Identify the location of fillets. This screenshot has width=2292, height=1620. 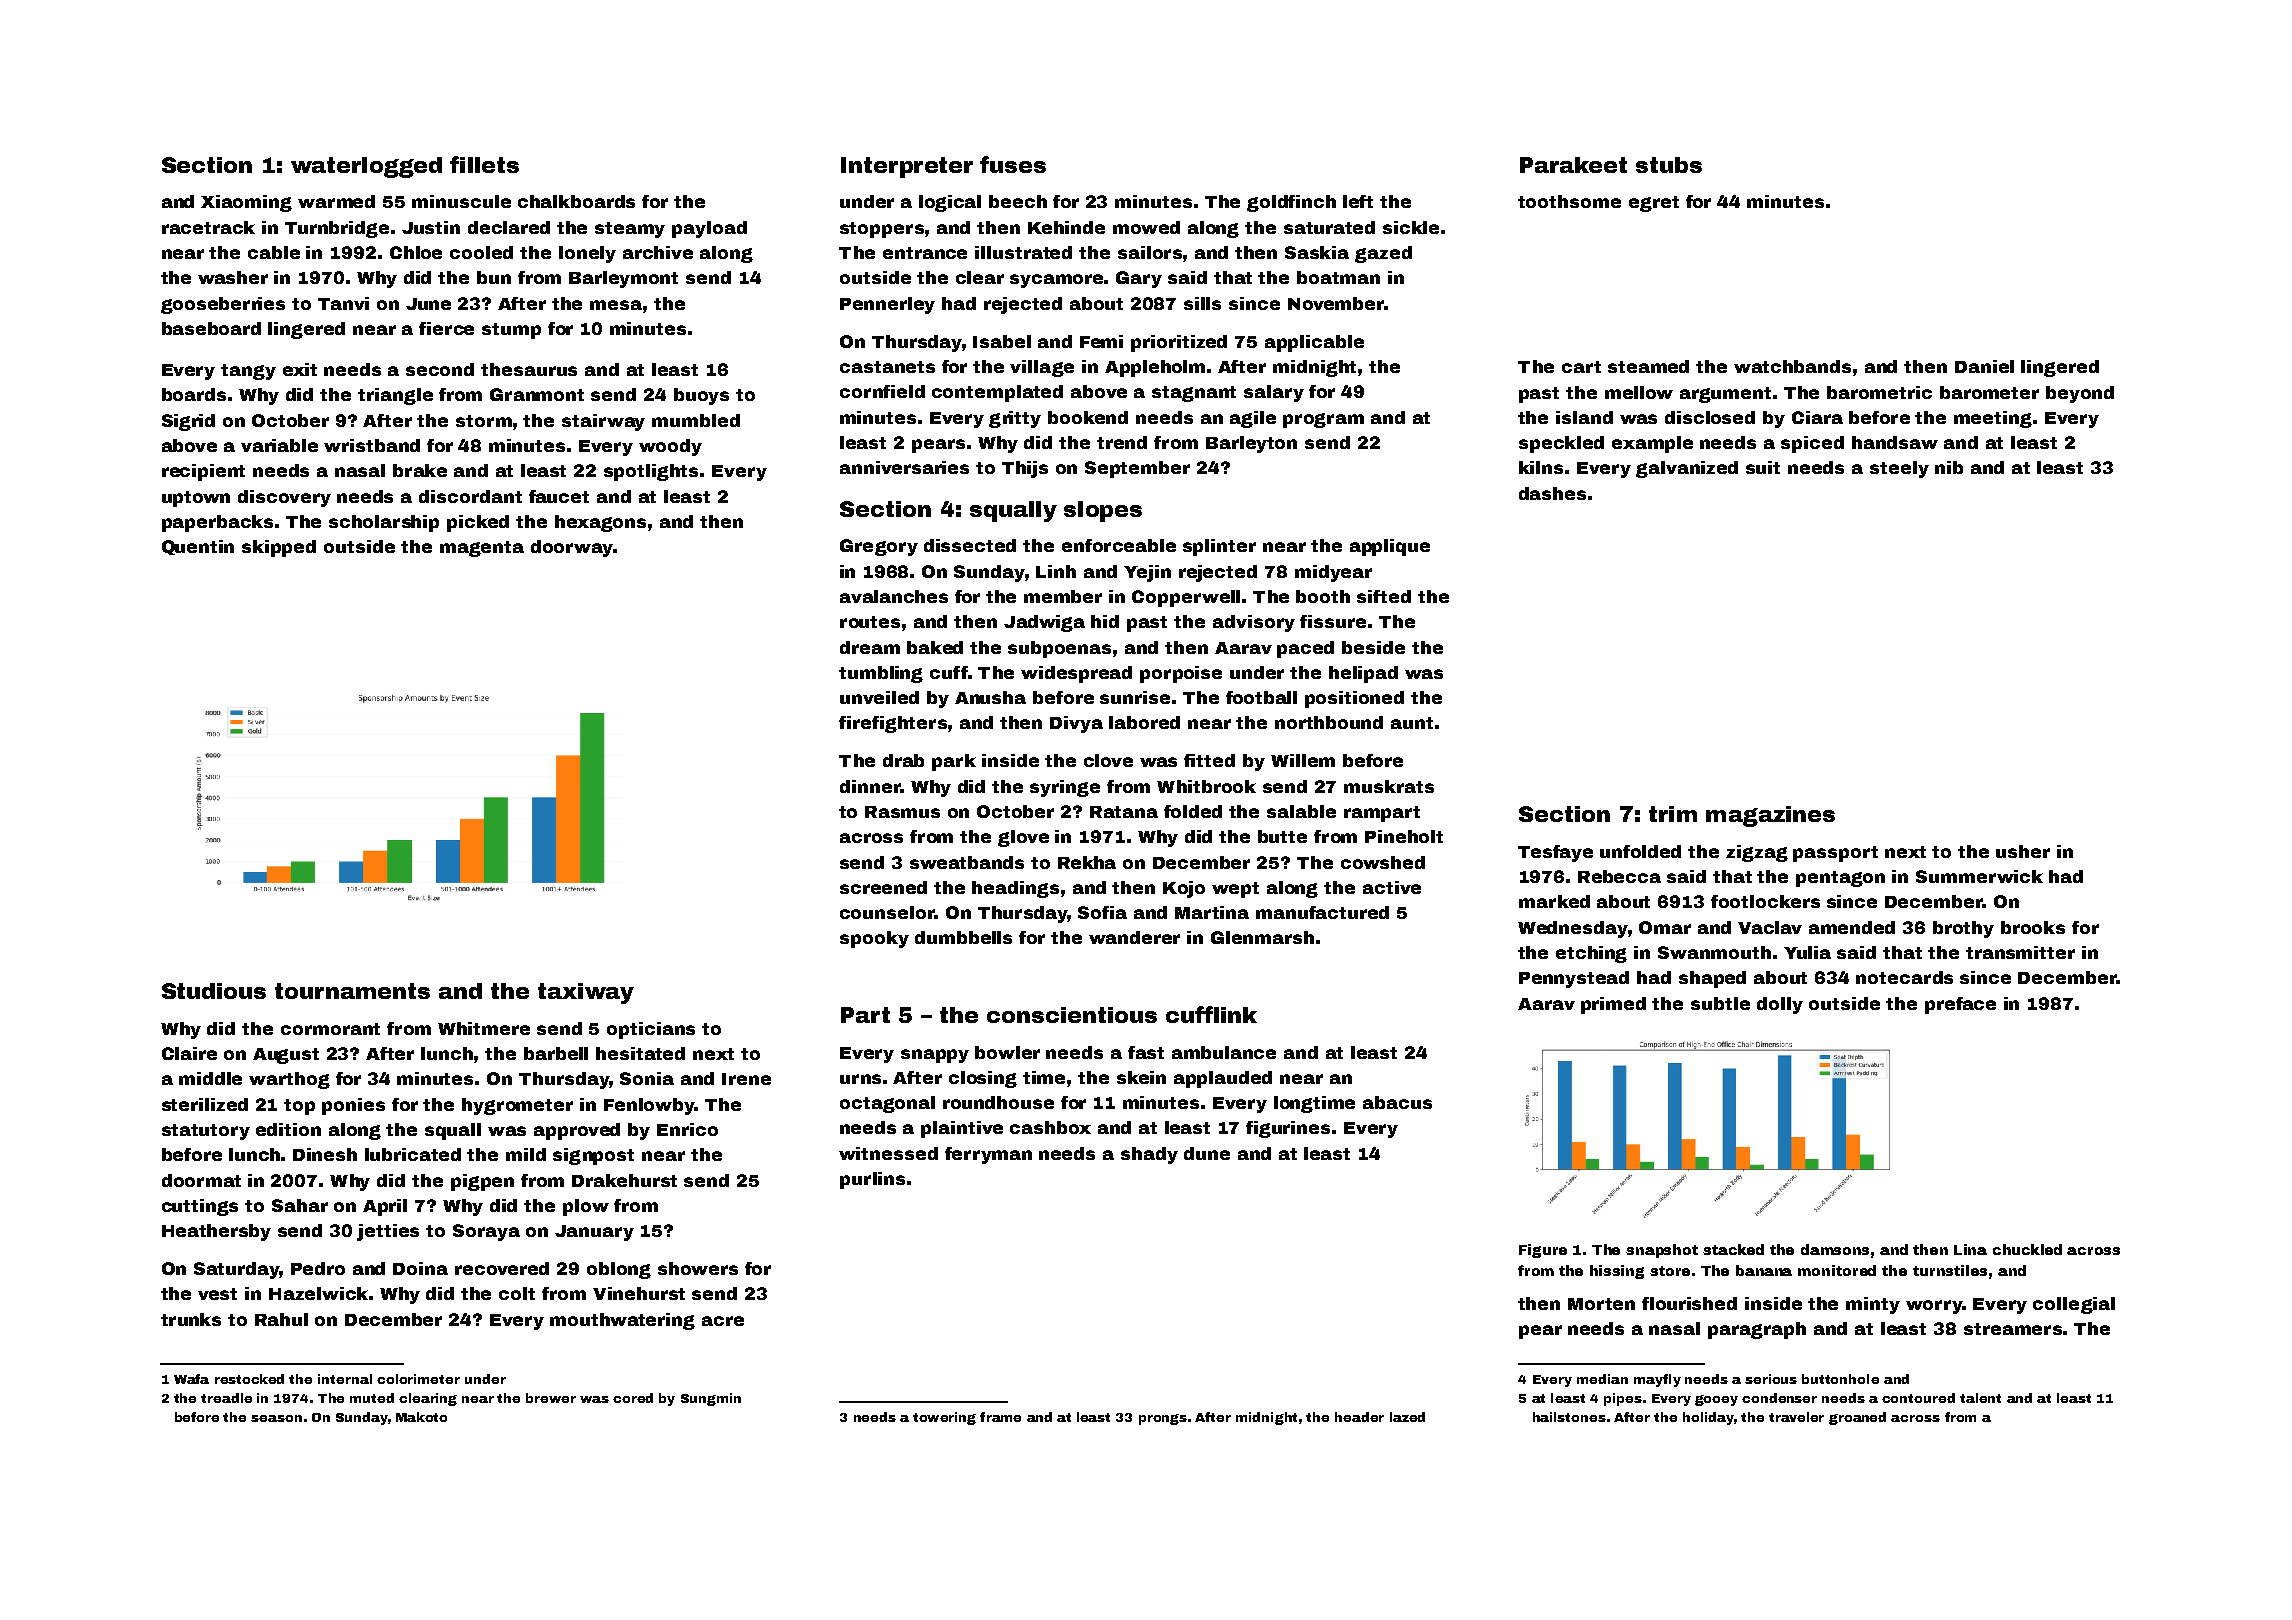
(484, 164).
